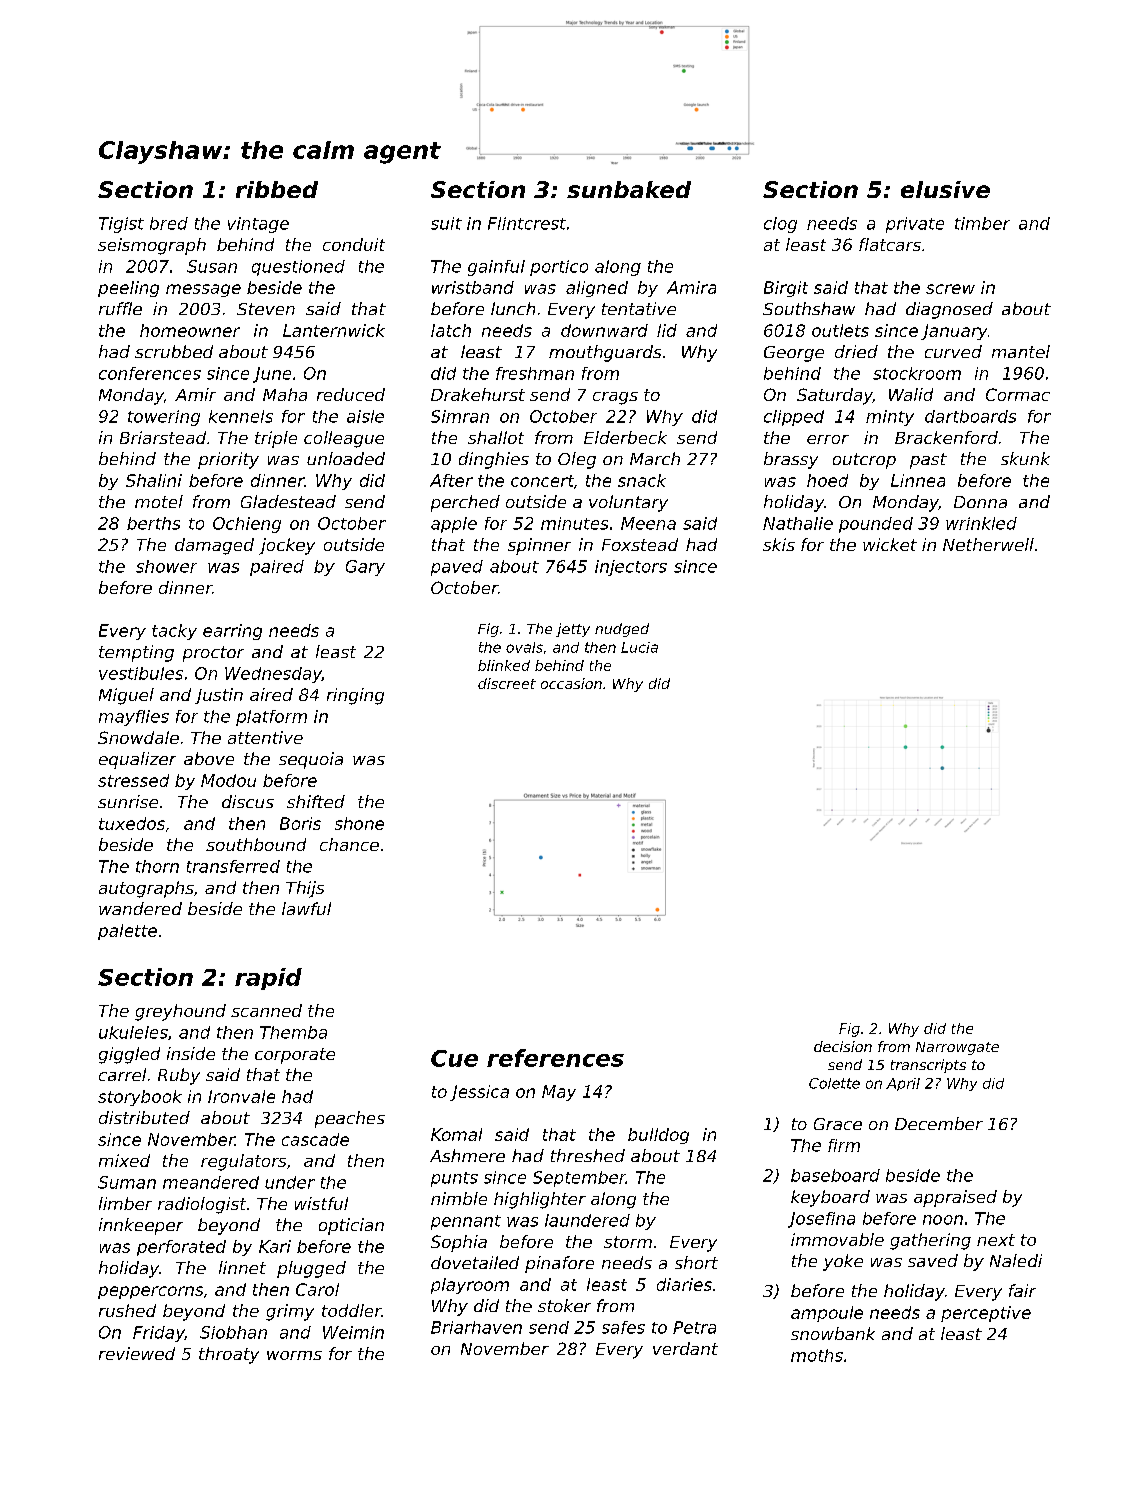 This screenshot has height=1485, width=1148. I want to click on immovable, so click(837, 1239).
